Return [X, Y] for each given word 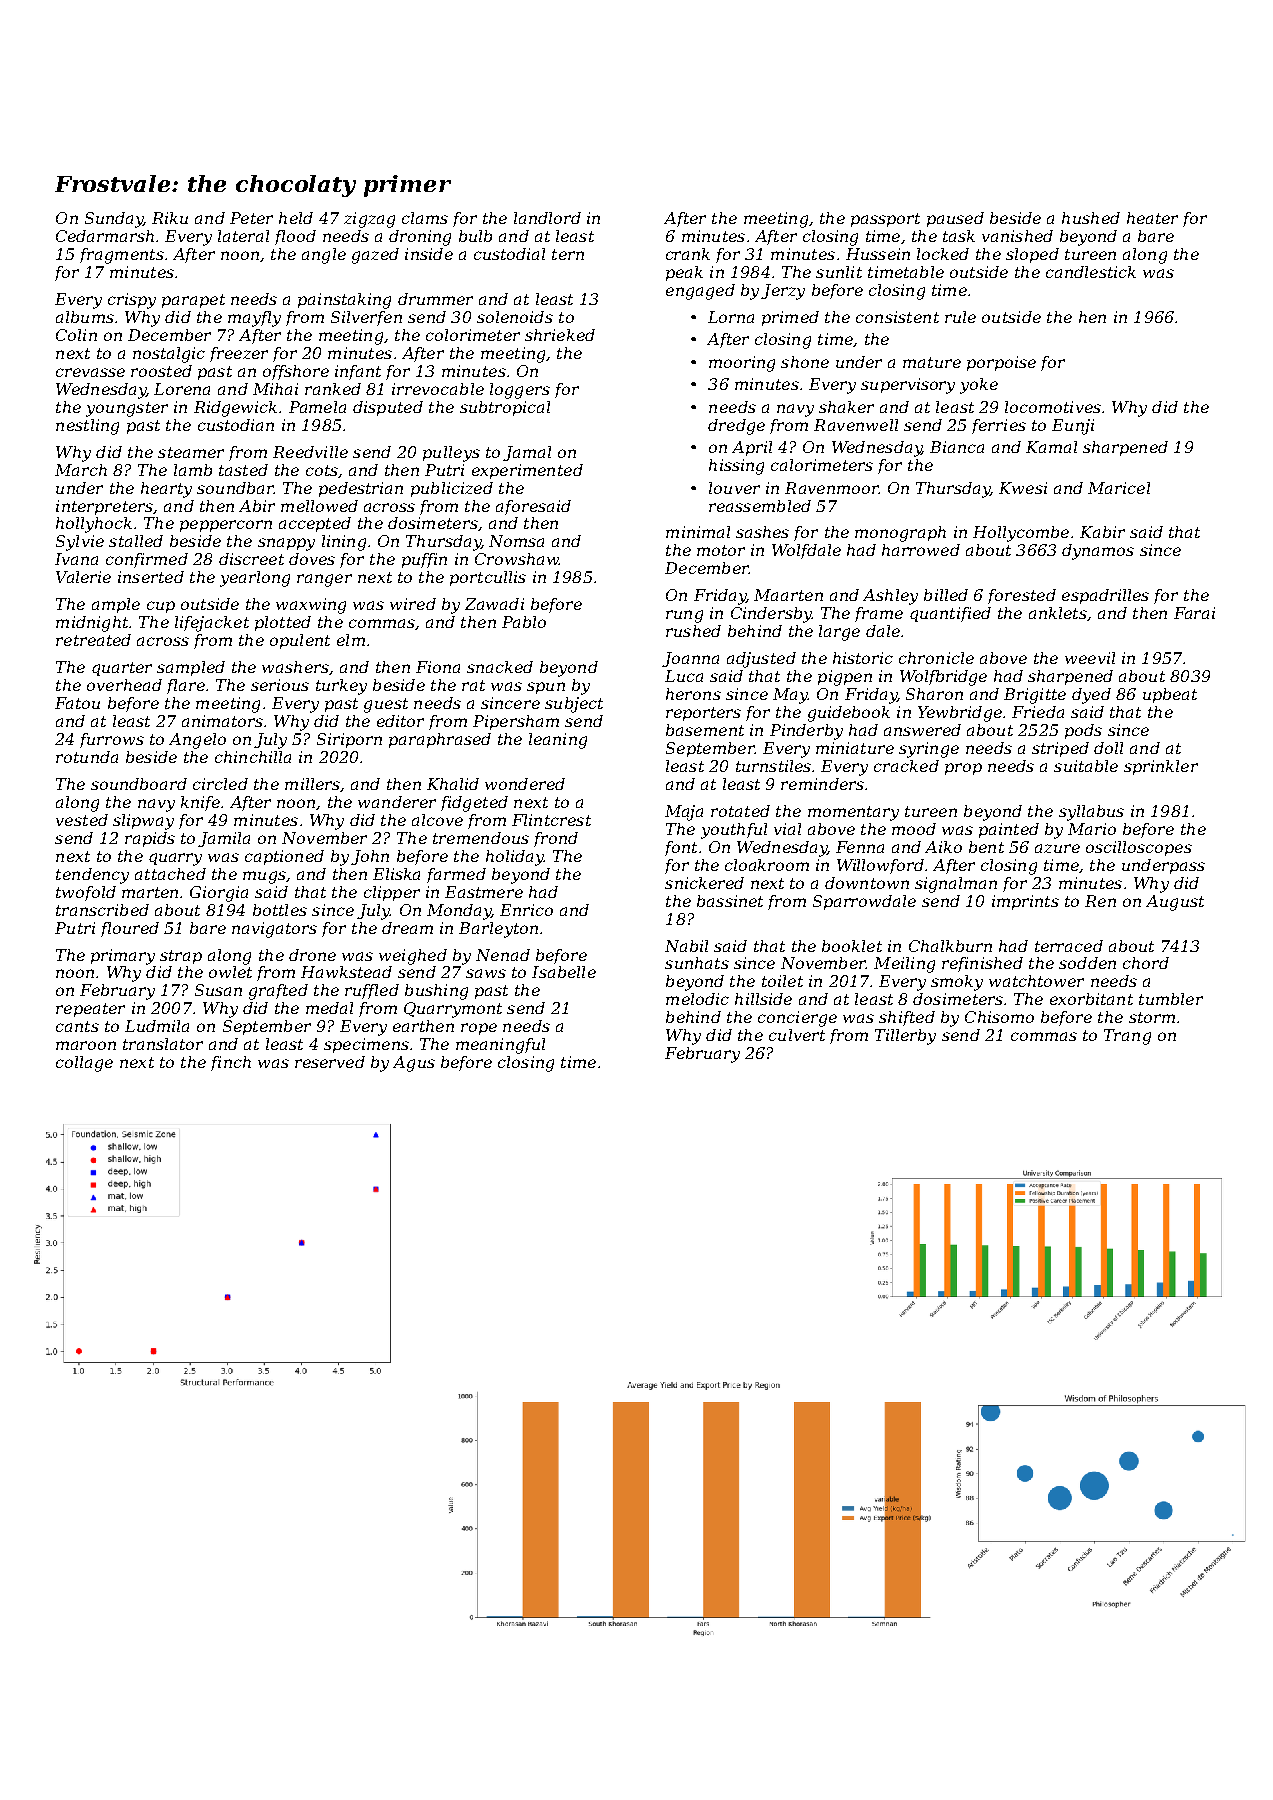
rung [684, 616]
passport [885, 220]
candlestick [1091, 272]
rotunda [87, 757]
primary [123, 957]
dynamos [1098, 552]
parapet [193, 301]
